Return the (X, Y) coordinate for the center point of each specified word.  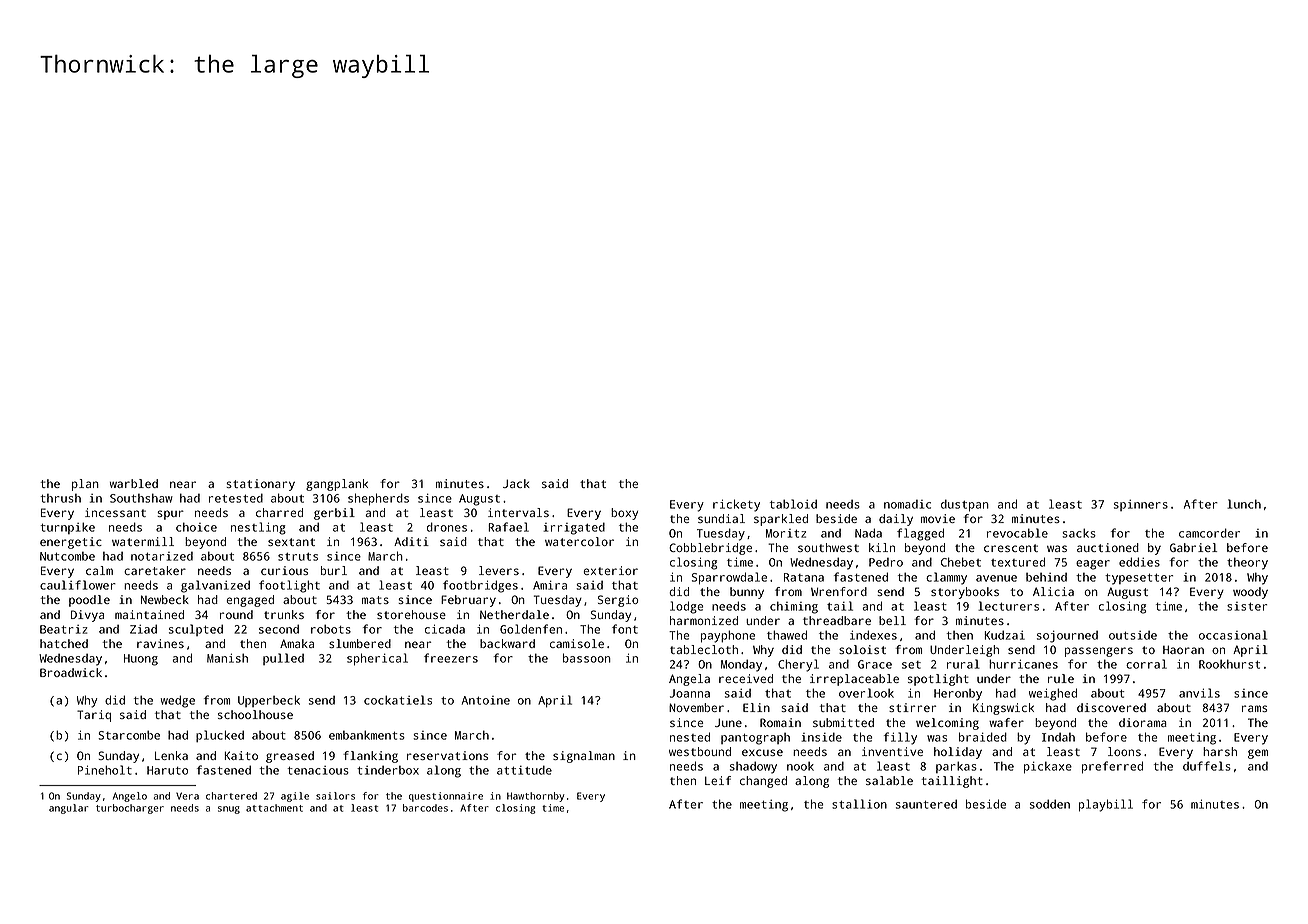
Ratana (804, 577)
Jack (516, 483)
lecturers (1008, 606)
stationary (260, 485)
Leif (718, 780)
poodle (89, 601)
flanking (370, 757)
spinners (1141, 505)
